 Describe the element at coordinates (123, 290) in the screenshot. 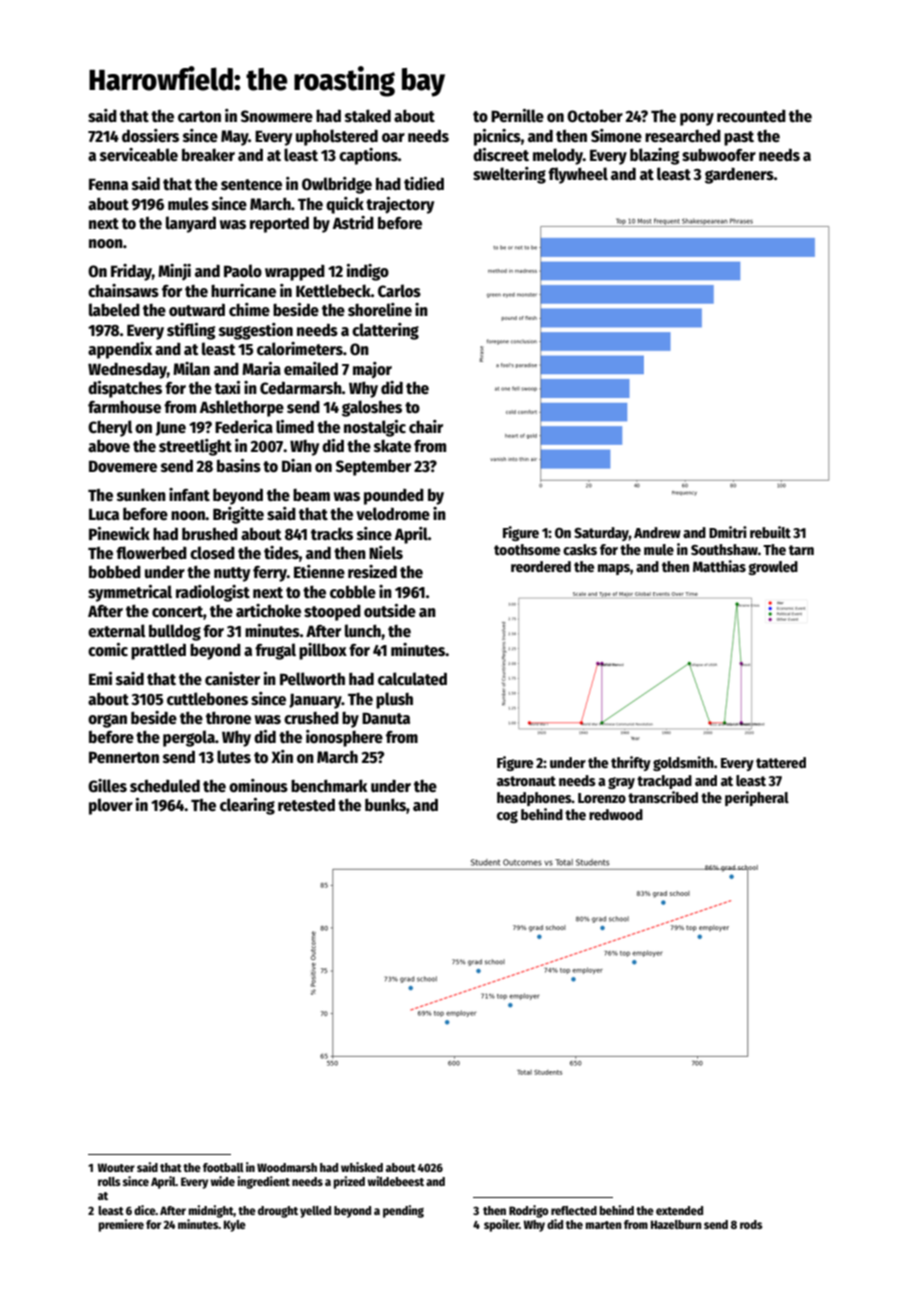

I see `chainsaws` at that location.
